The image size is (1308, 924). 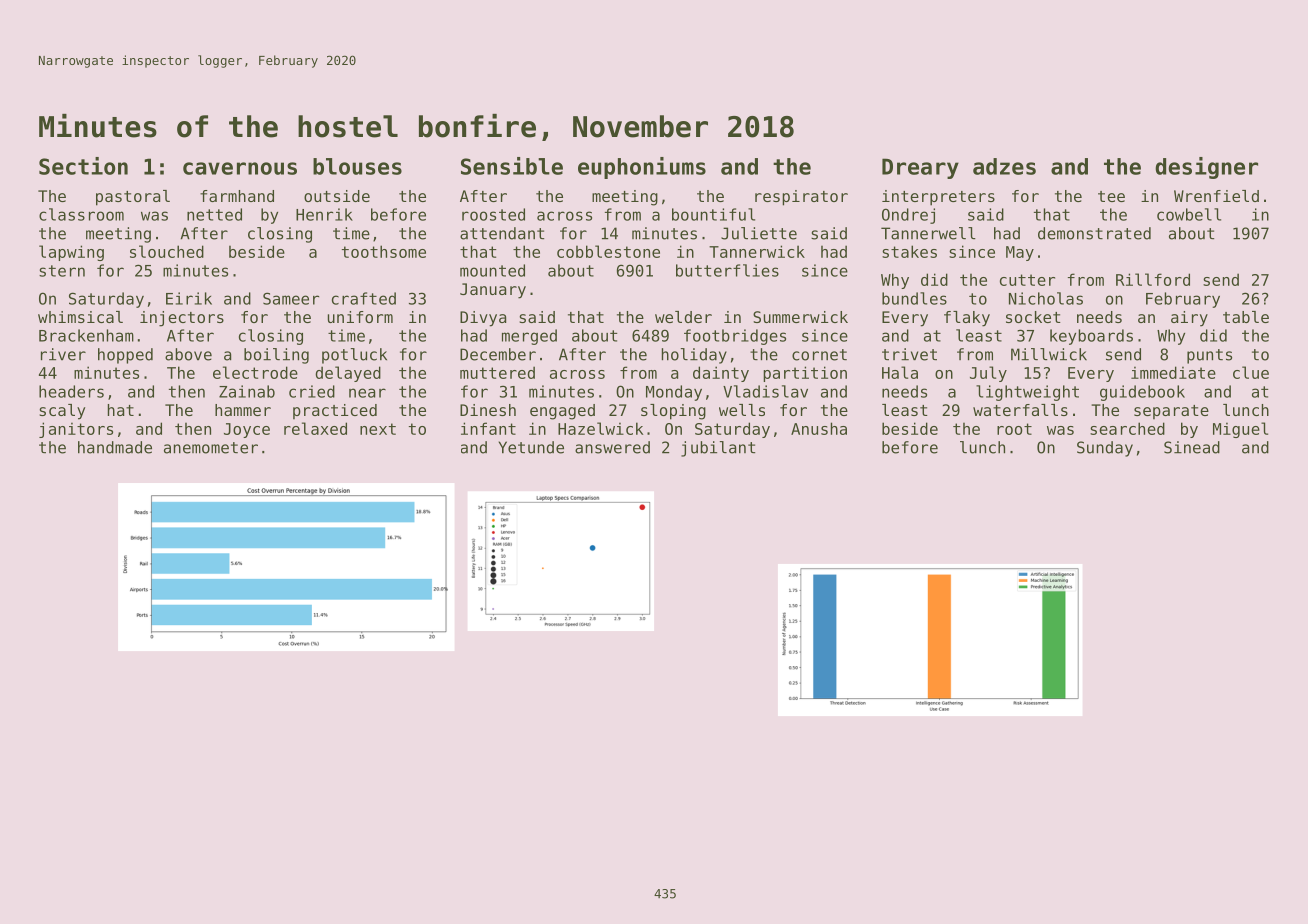 I want to click on blouses, so click(x=357, y=166).
